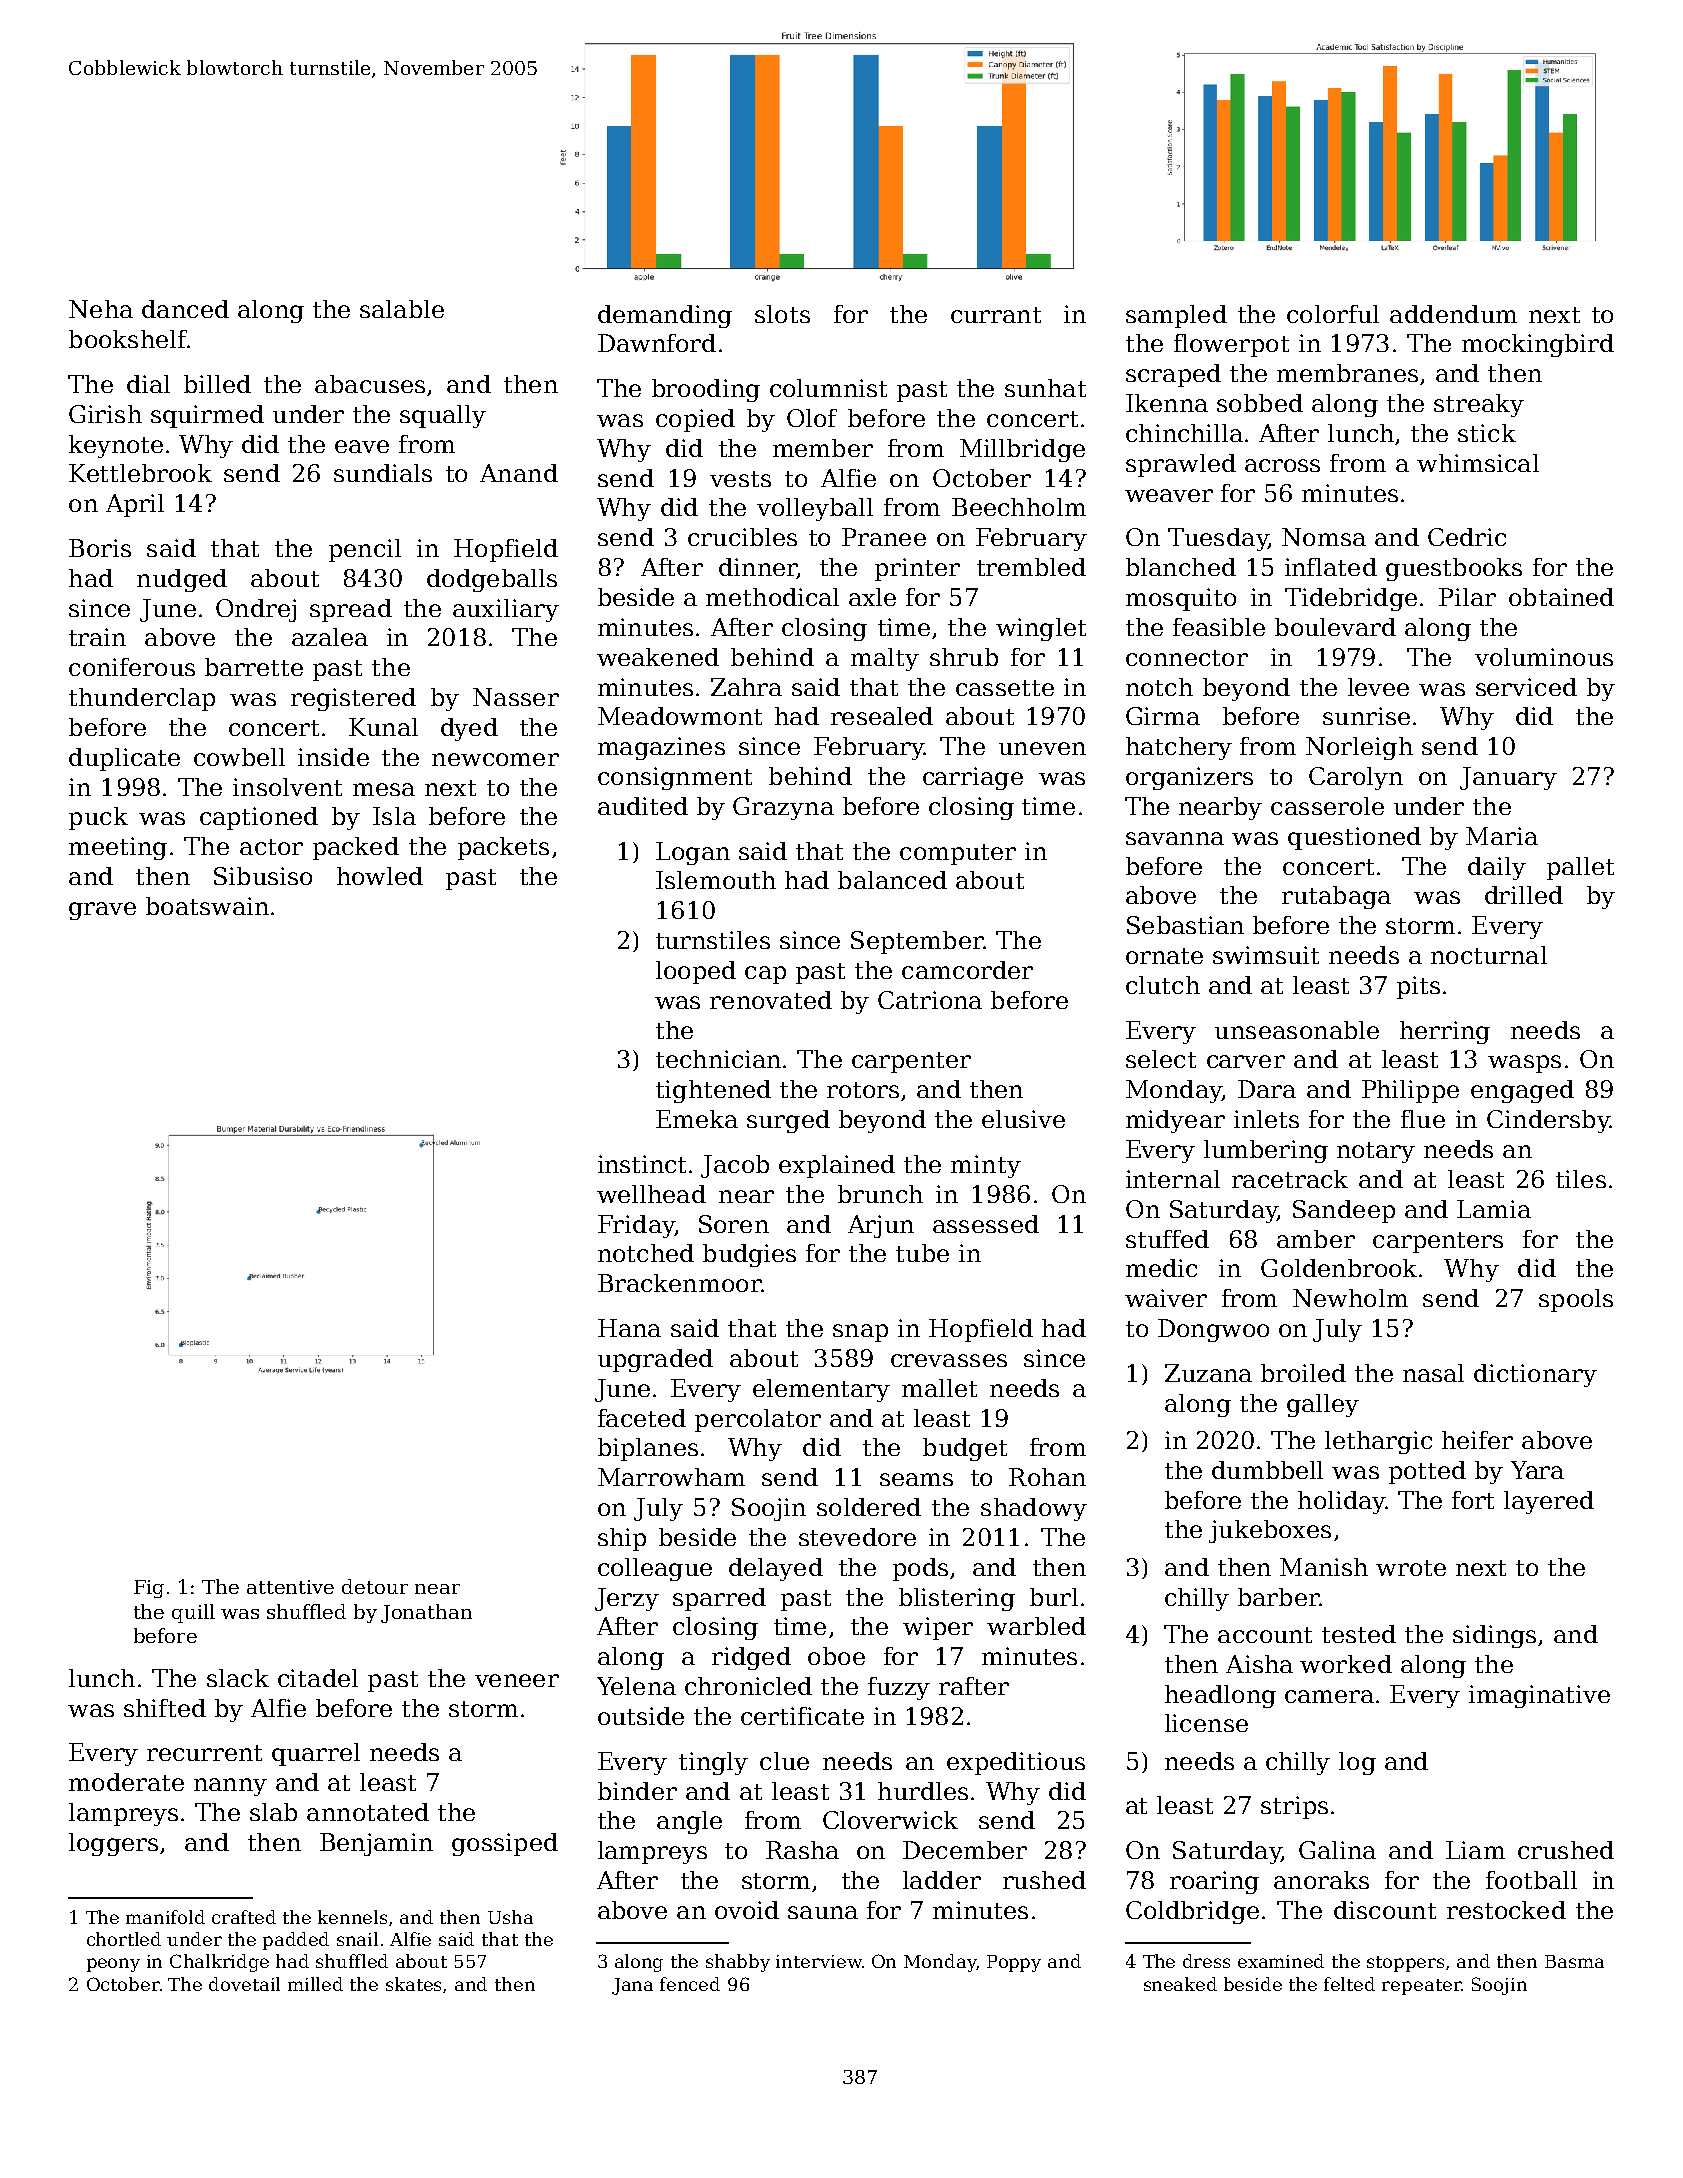 This document has height=2178, width=1683. I want to click on ladder, so click(942, 1880).
